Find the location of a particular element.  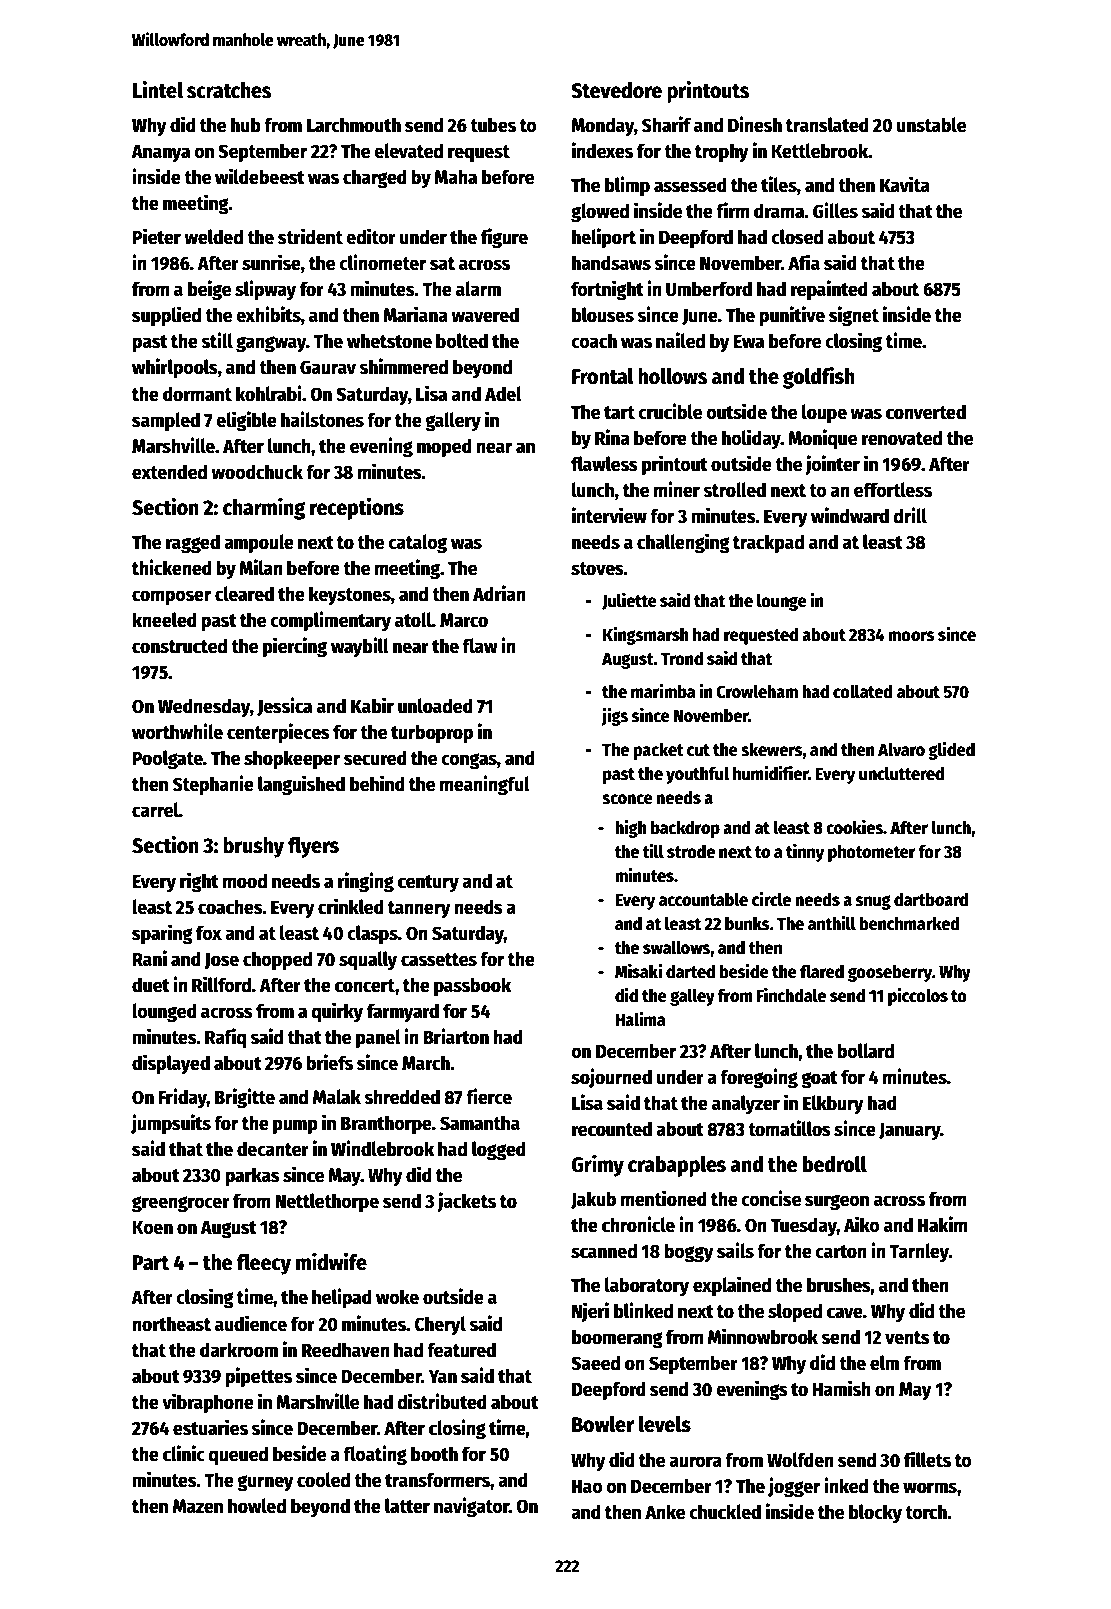

collated is located at coordinates (863, 691).
